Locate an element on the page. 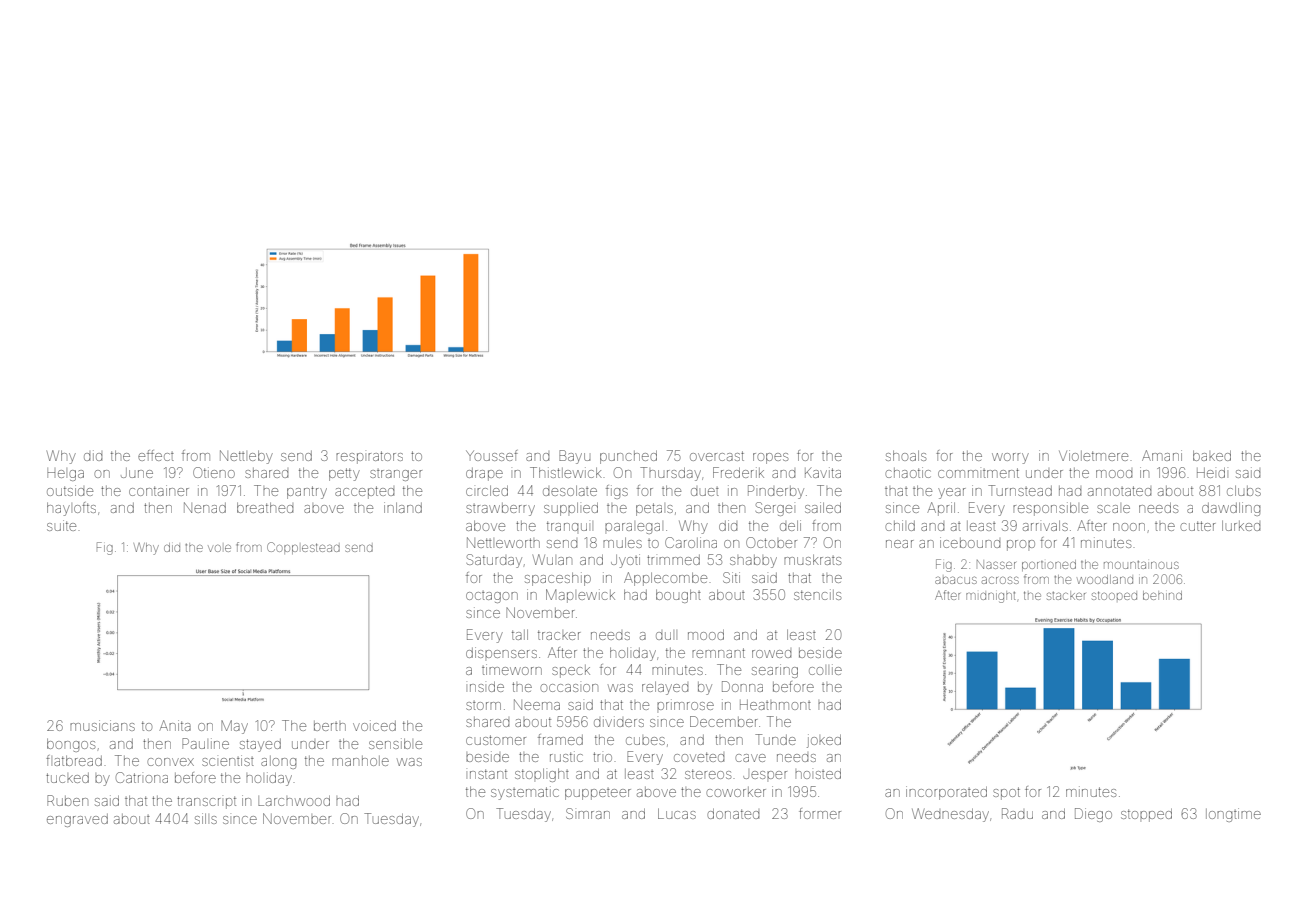 This document has height=924, width=1308. shoals is located at coordinates (906, 456).
